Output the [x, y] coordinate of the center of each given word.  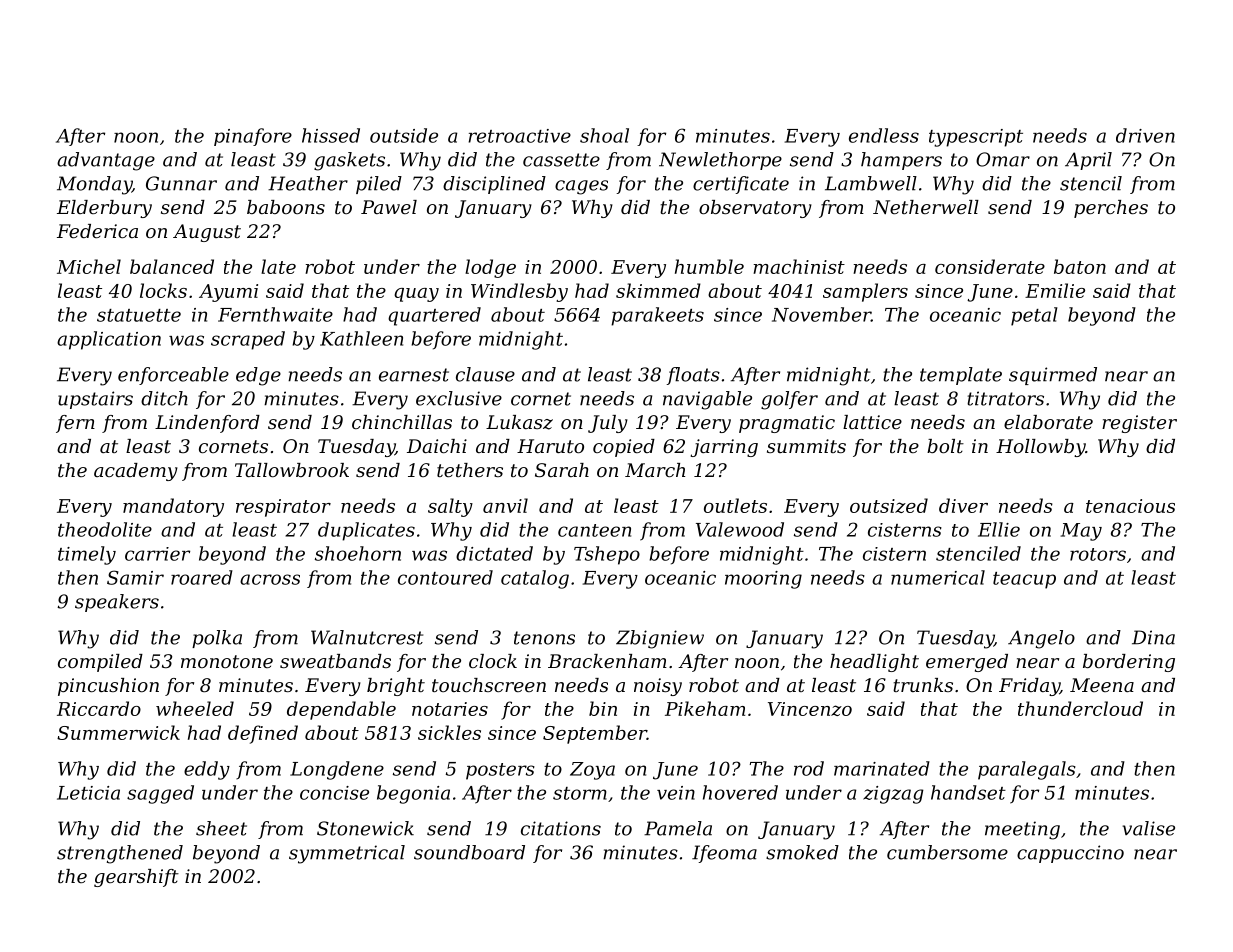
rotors [1098, 554]
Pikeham [705, 708]
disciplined [494, 185]
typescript [976, 138]
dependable [341, 710]
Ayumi [228, 293]
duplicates [366, 531]
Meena [1102, 685]
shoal [604, 135]
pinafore [253, 137]
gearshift [136, 878]
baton [1080, 266]
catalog [535, 579]
